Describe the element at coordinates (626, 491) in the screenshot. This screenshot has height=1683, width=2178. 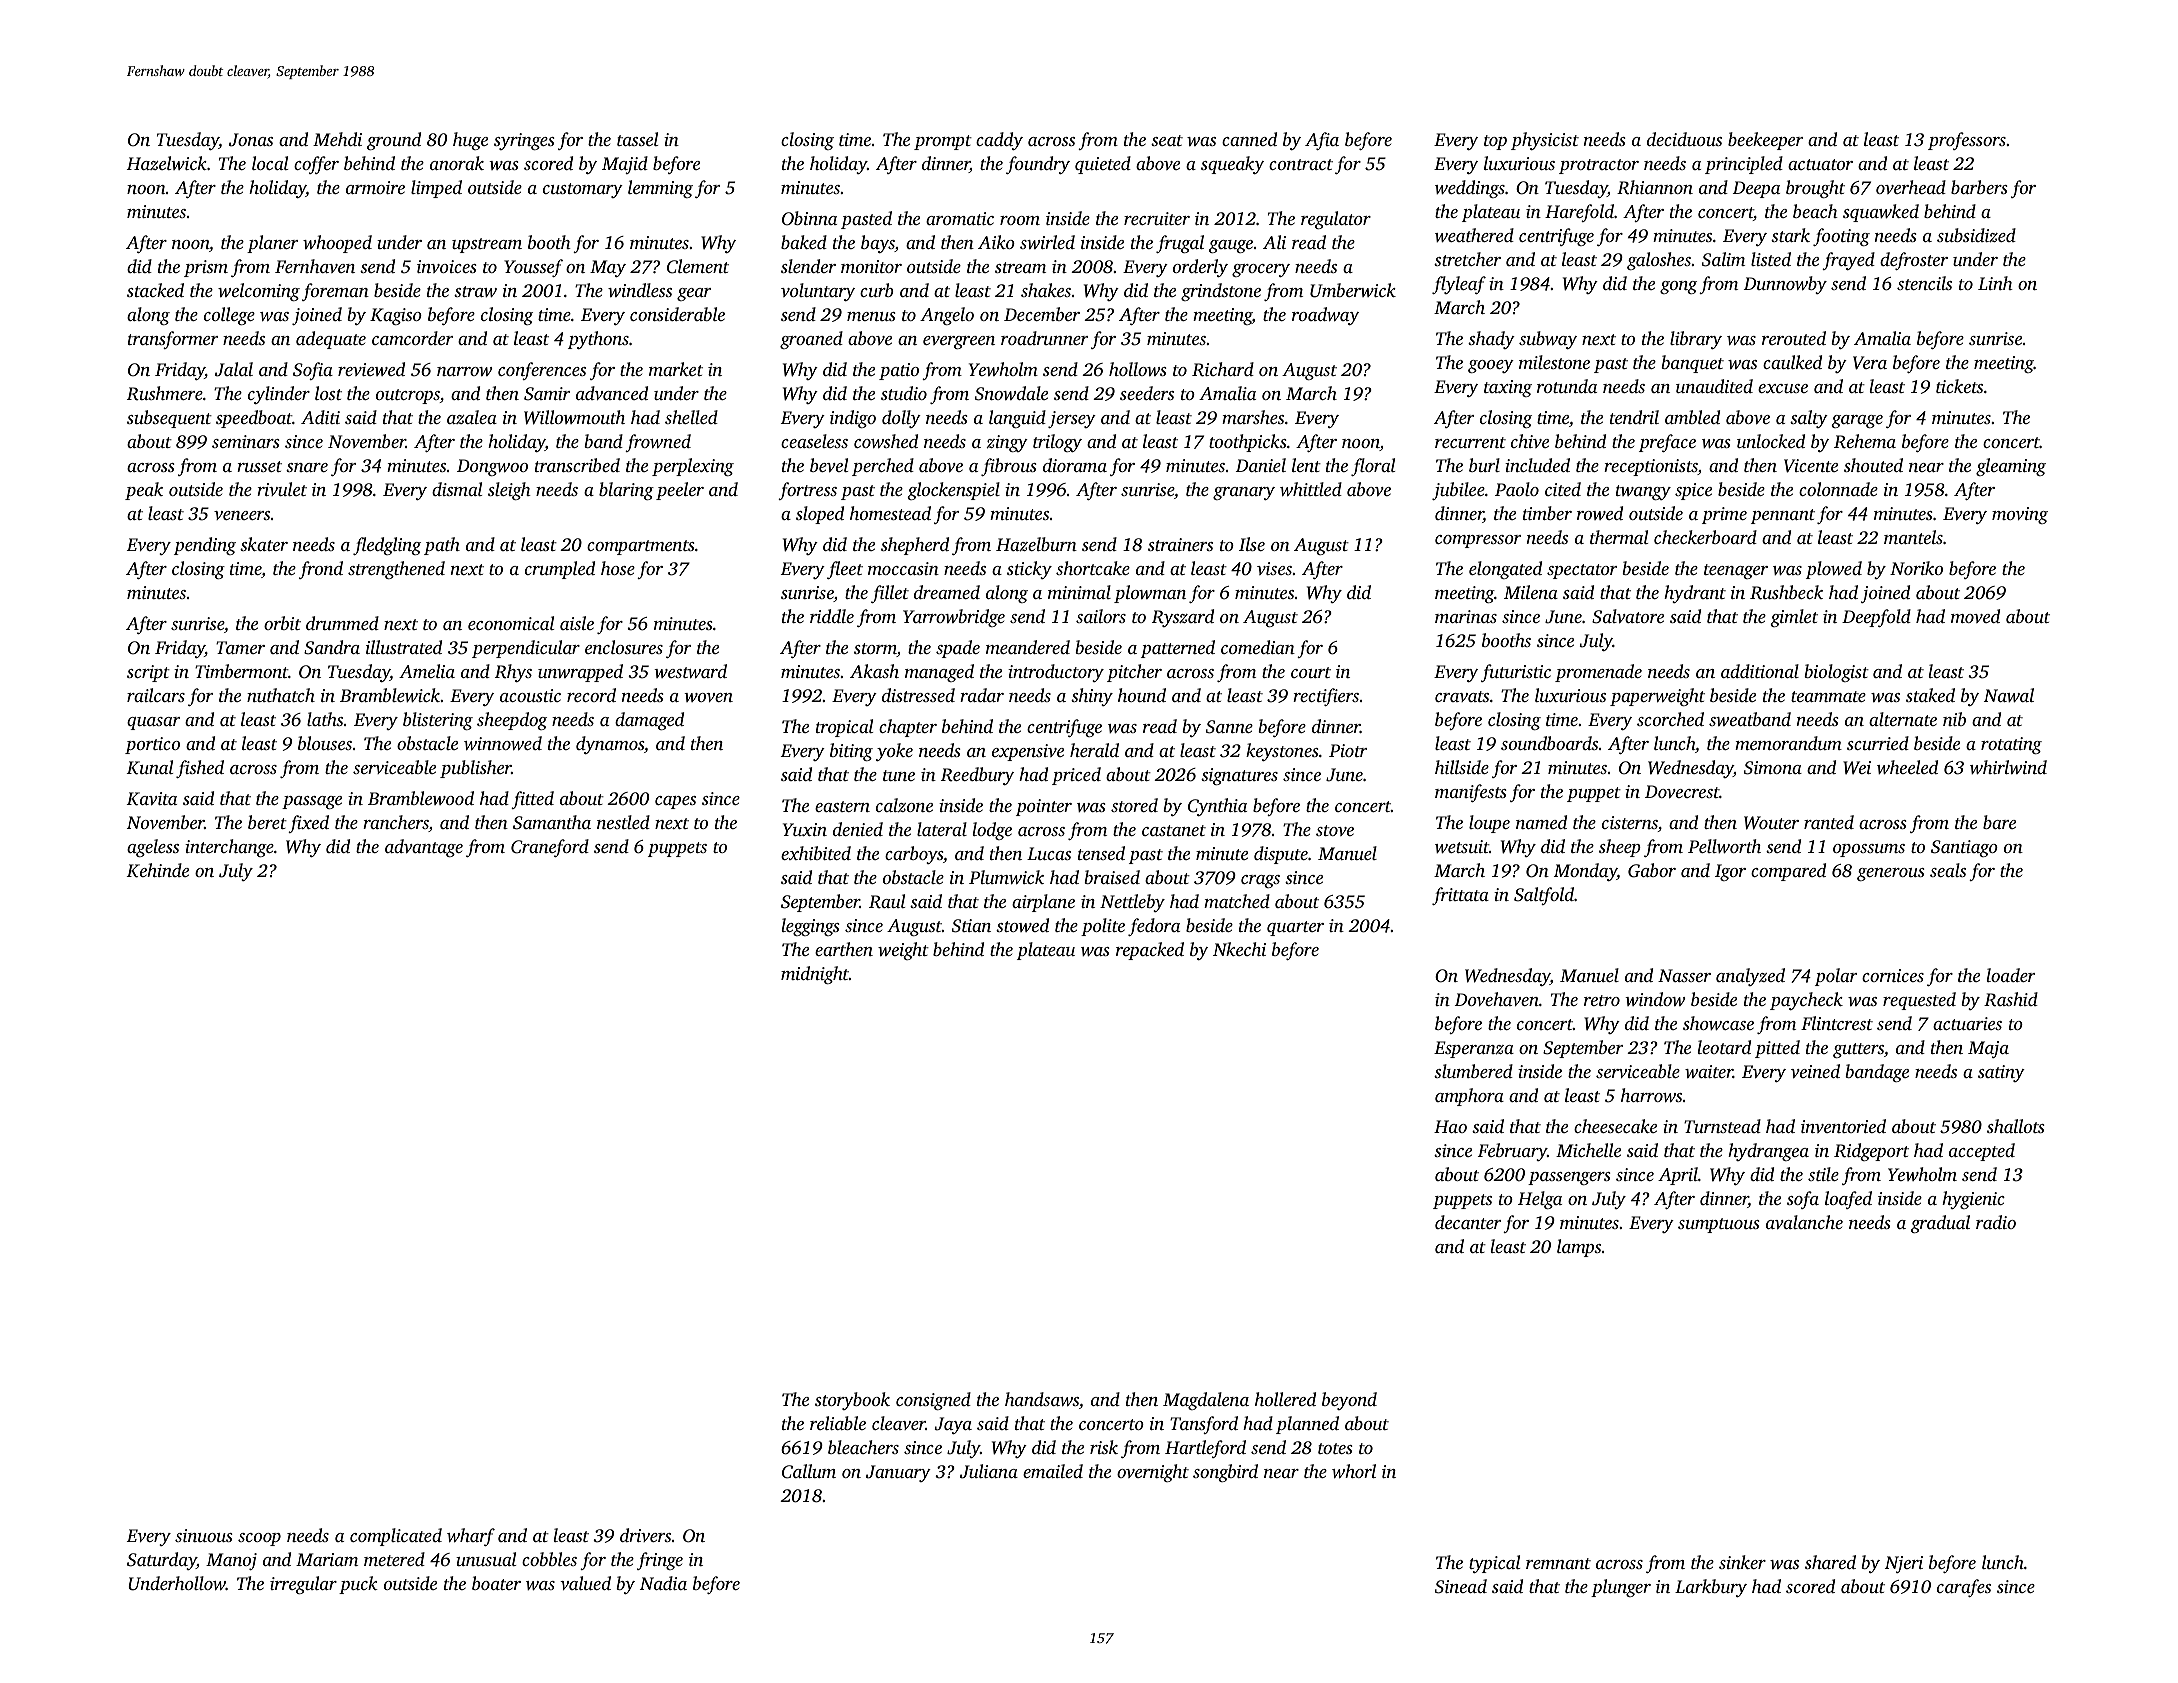
I see `blaring` at that location.
